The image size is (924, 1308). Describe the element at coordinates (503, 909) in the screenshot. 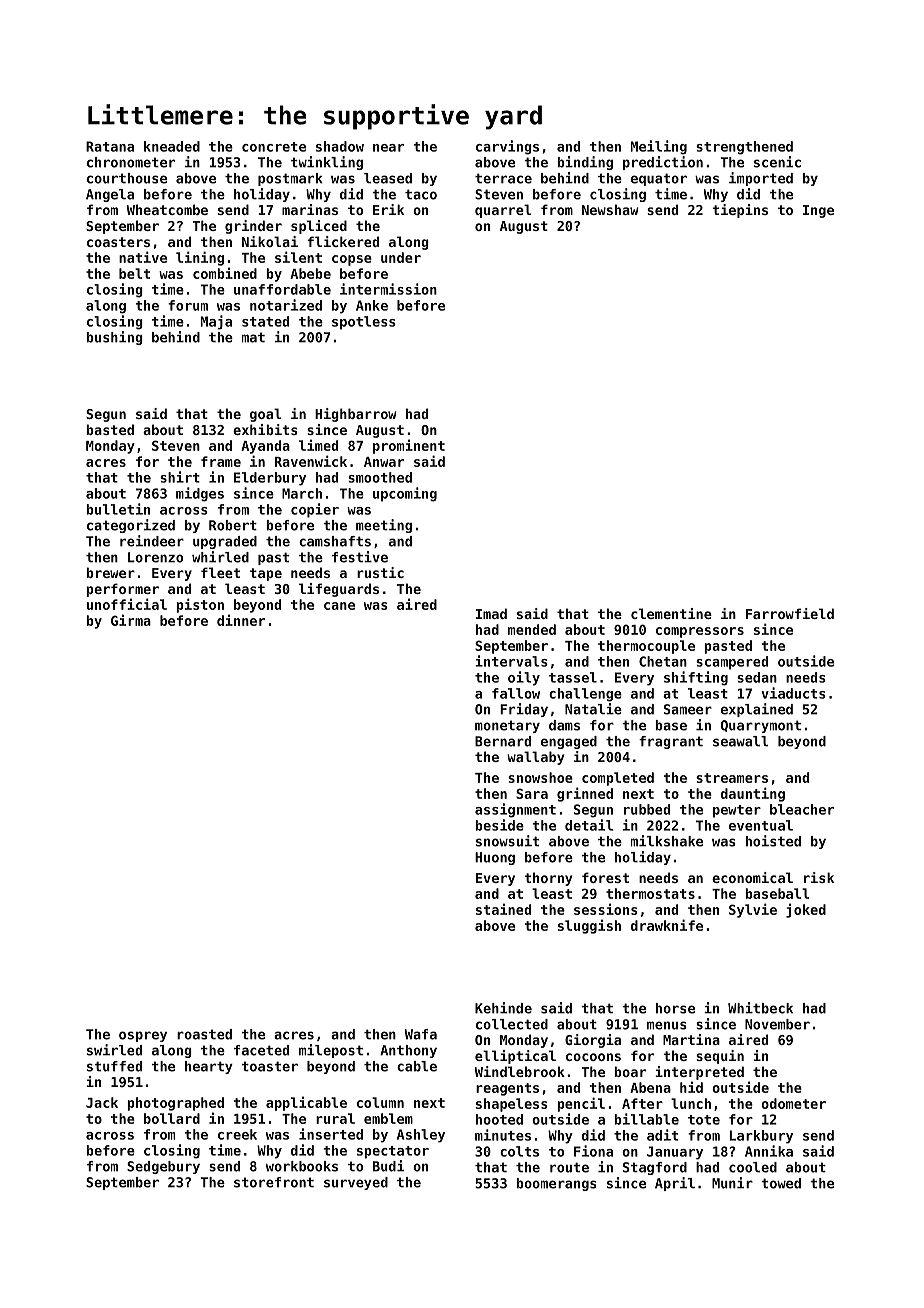

I see `stained` at that location.
